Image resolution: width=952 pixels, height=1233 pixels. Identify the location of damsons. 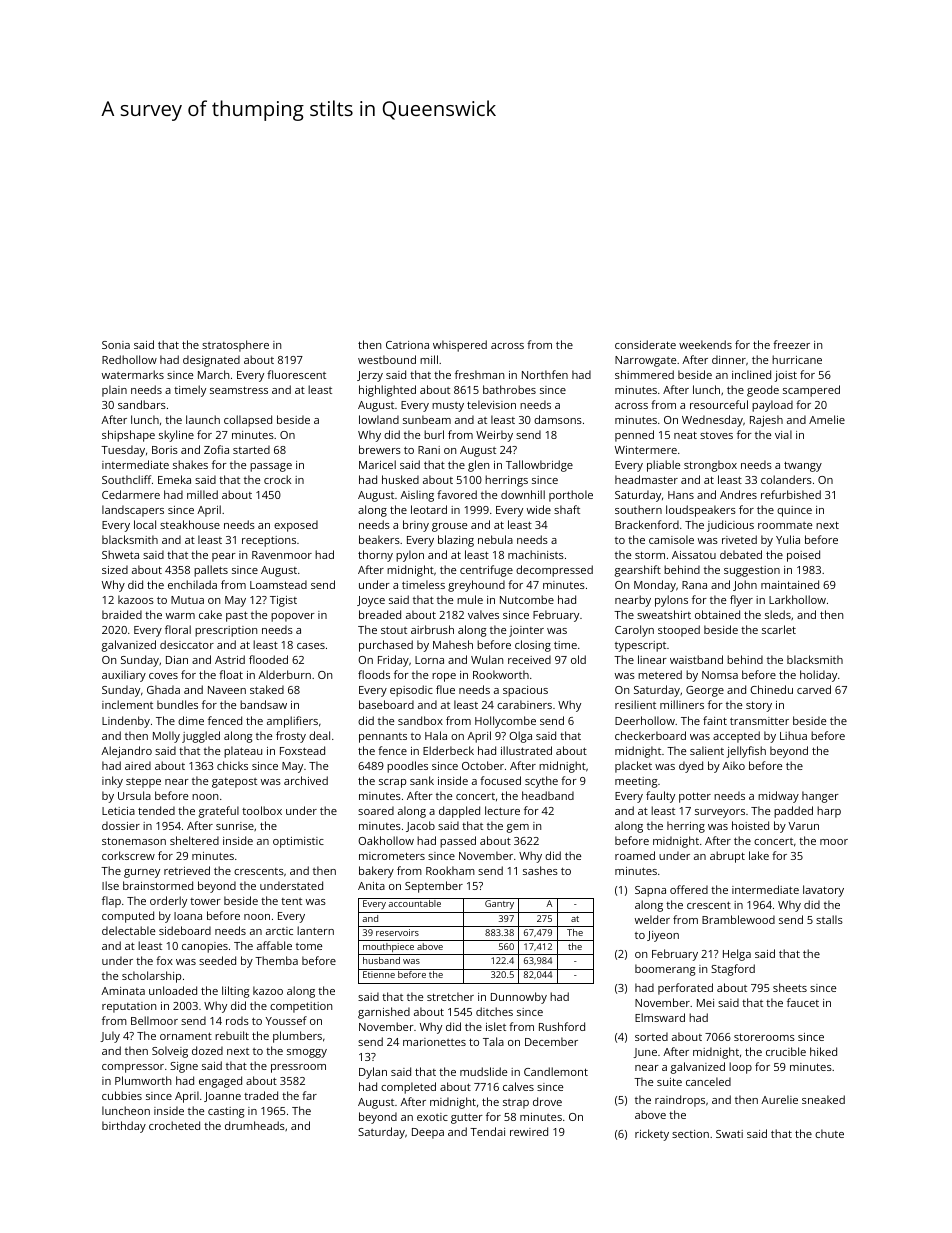
(558, 419).
